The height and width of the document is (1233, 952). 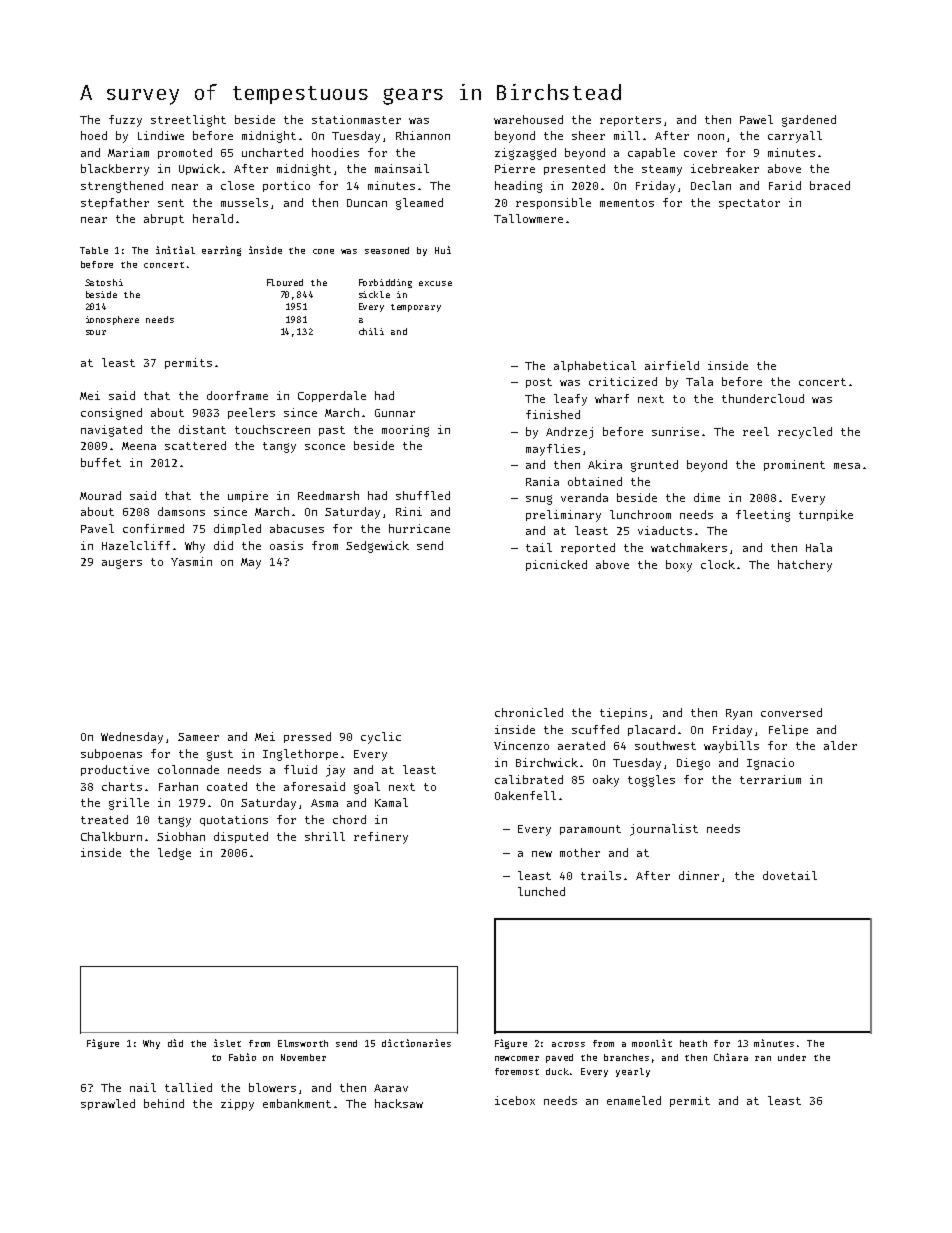 I want to click on Akira, so click(x=605, y=464).
